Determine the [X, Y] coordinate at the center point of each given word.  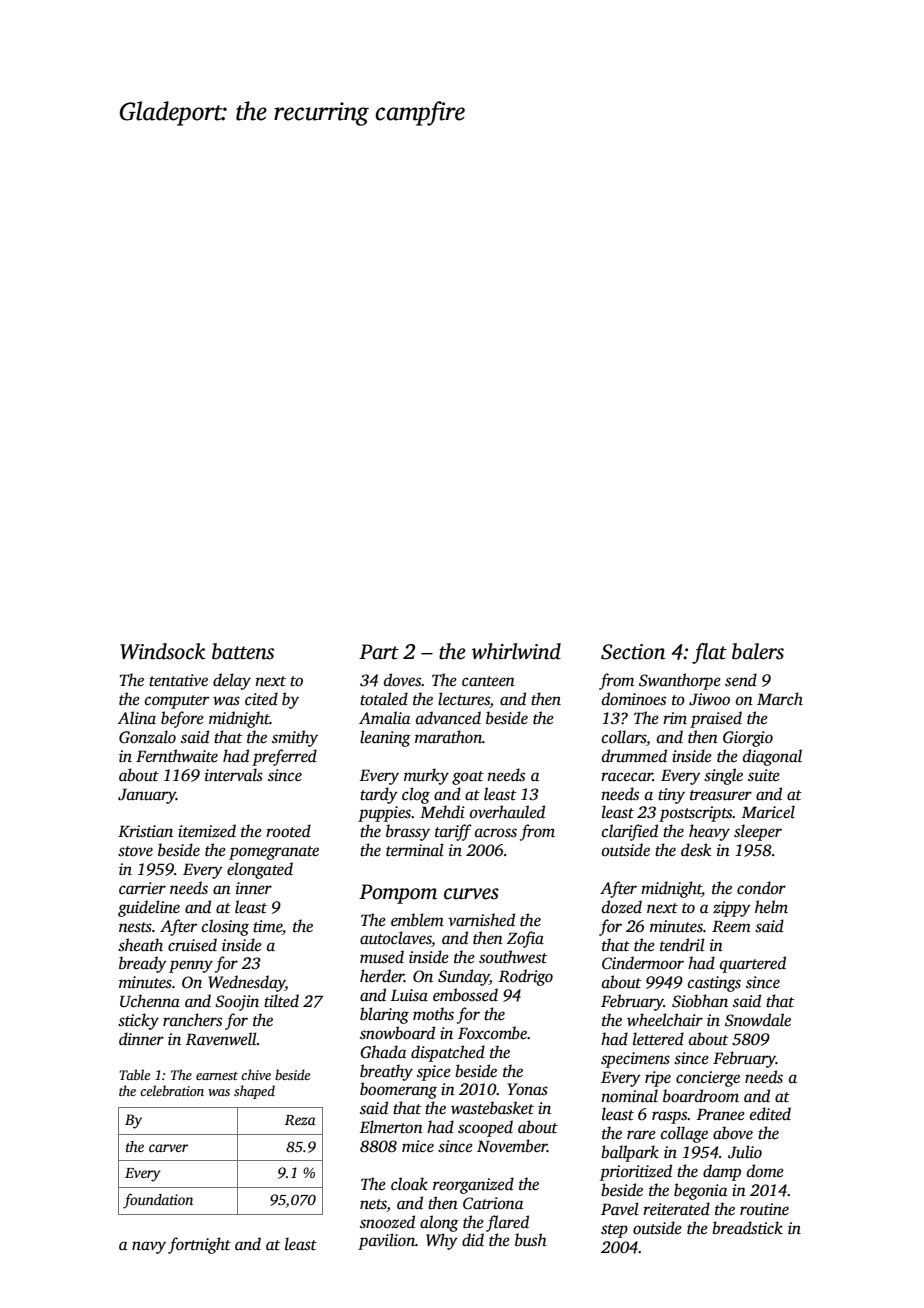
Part [379, 652]
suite [764, 775]
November [512, 1146]
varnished [481, 920]
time [267, 926]
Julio [745, 1152]
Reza [300, 1120]
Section [633, 652]
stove [135, 851]
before [182, 719]
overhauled [507, 812]
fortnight [199, 1245]
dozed [622, 907]
